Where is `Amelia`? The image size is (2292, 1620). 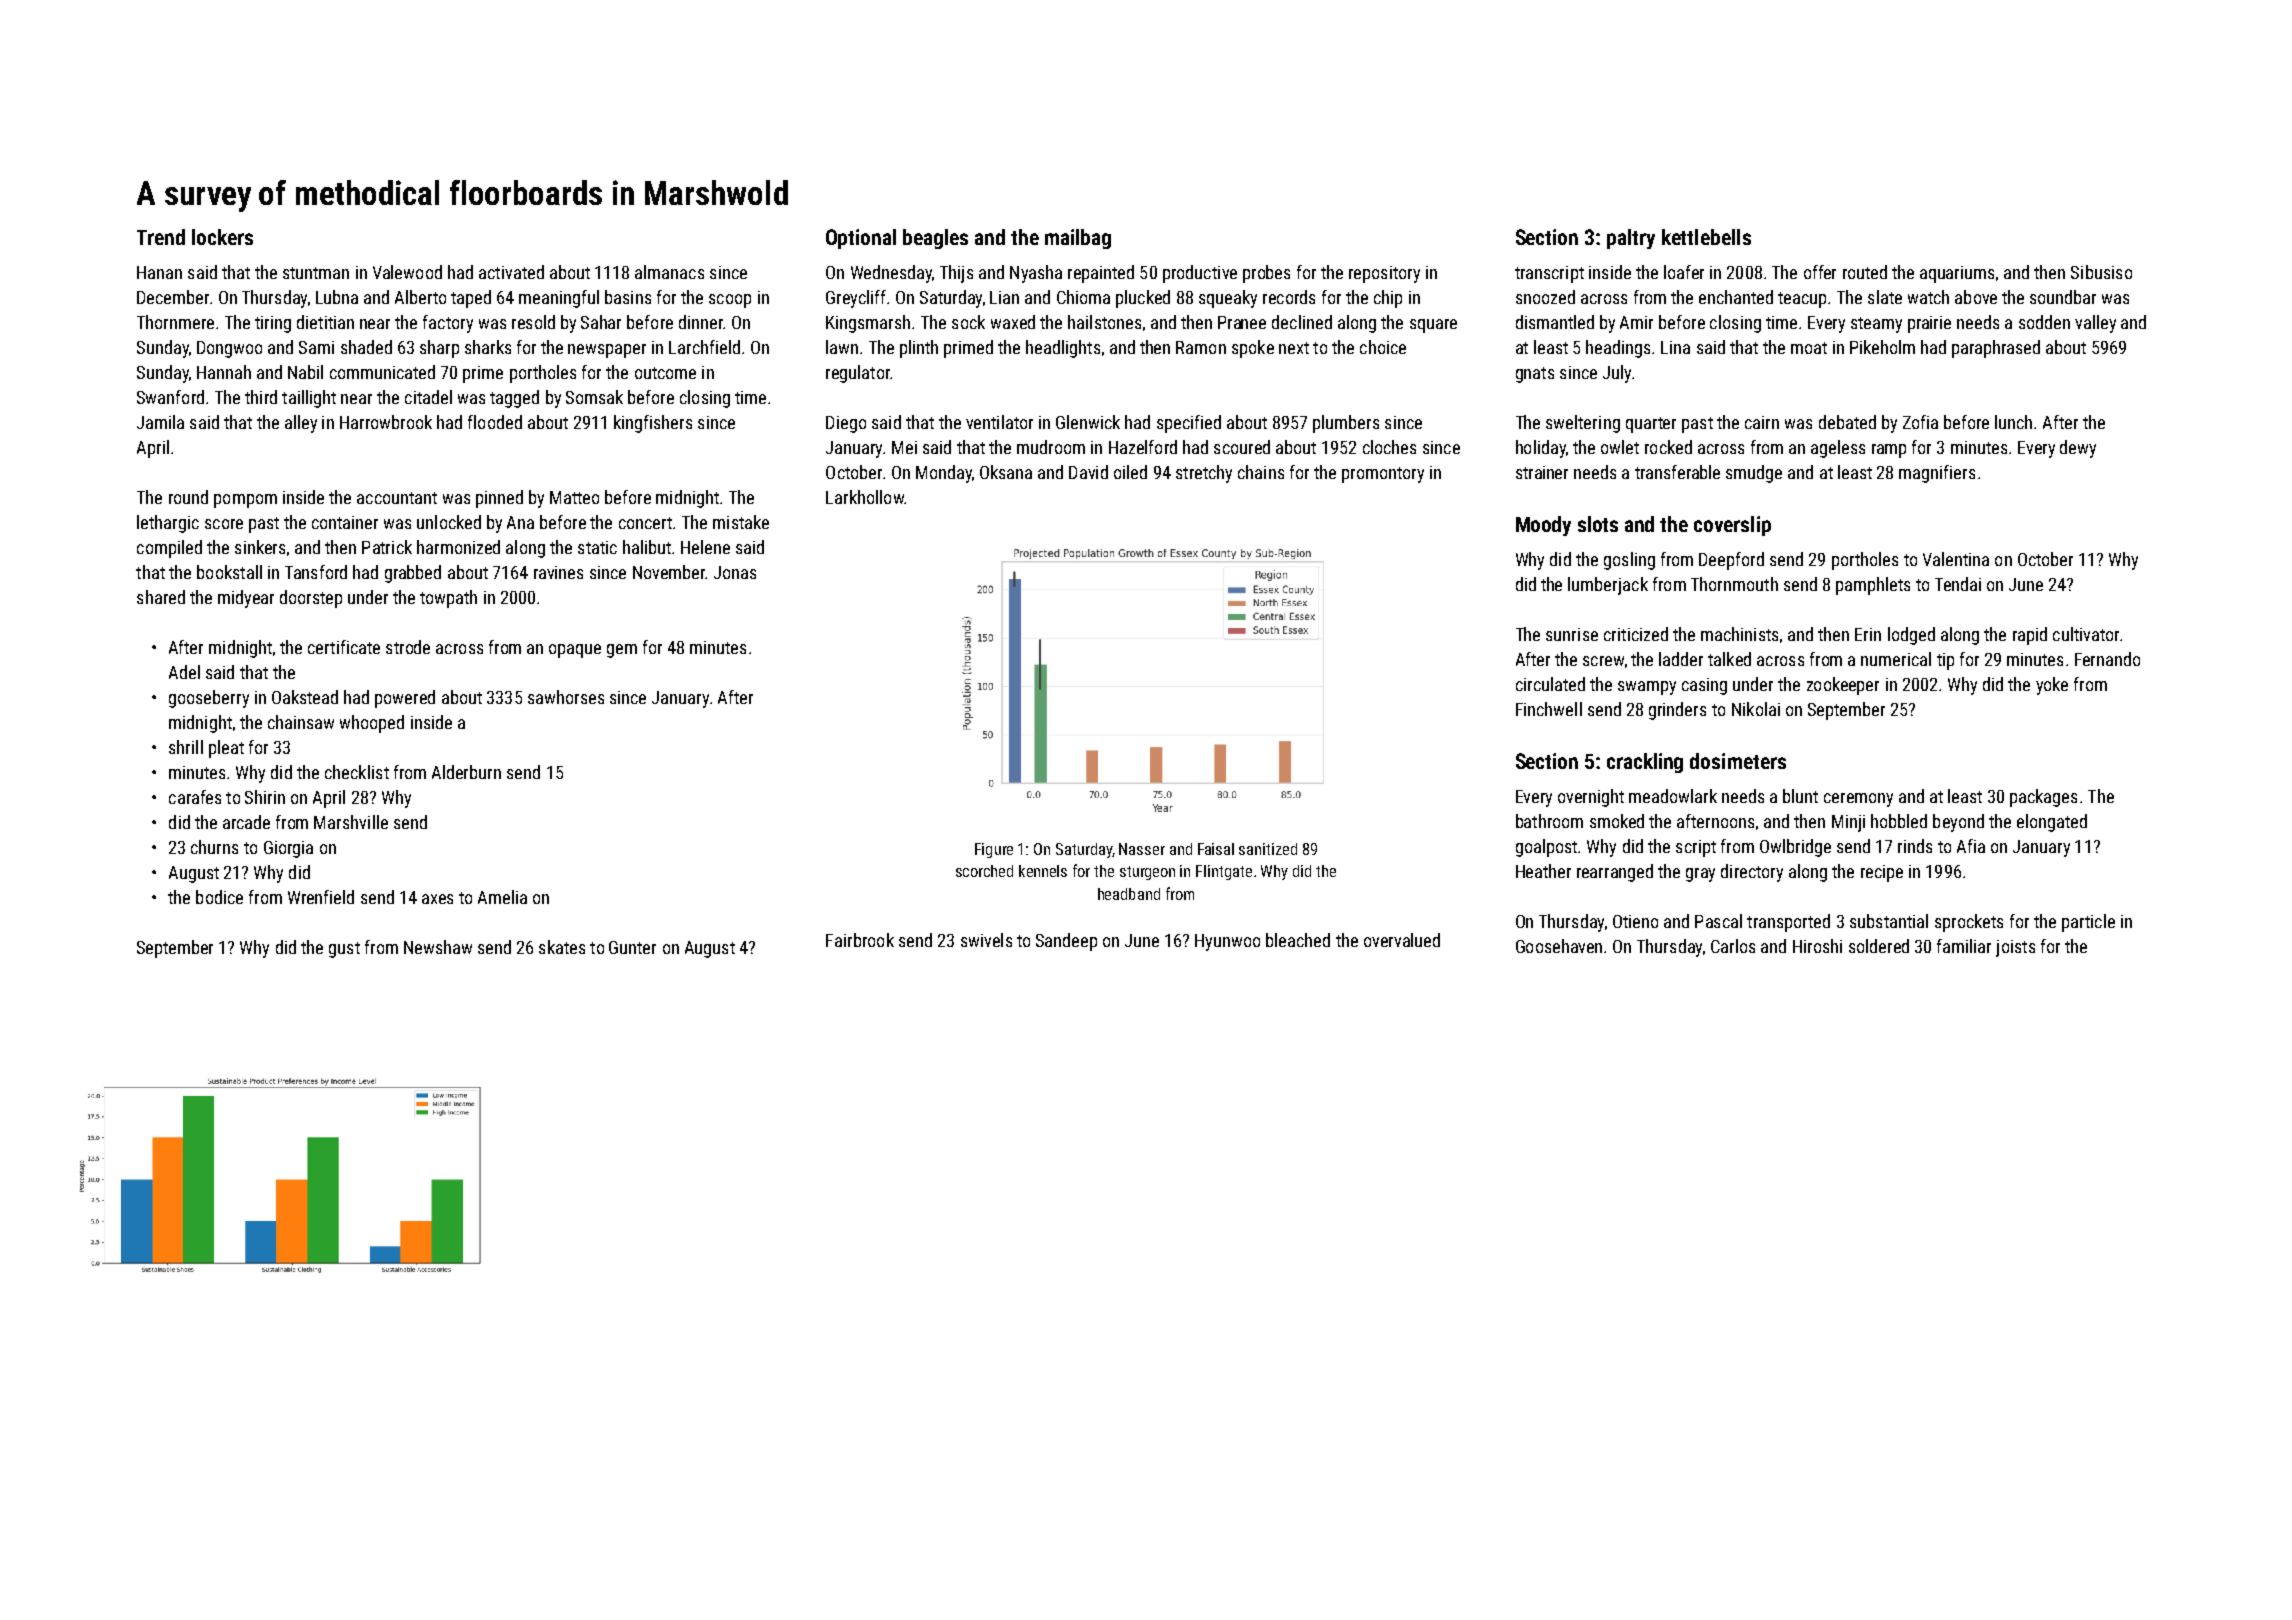
Amelia is located at coordinates (502, 897).
